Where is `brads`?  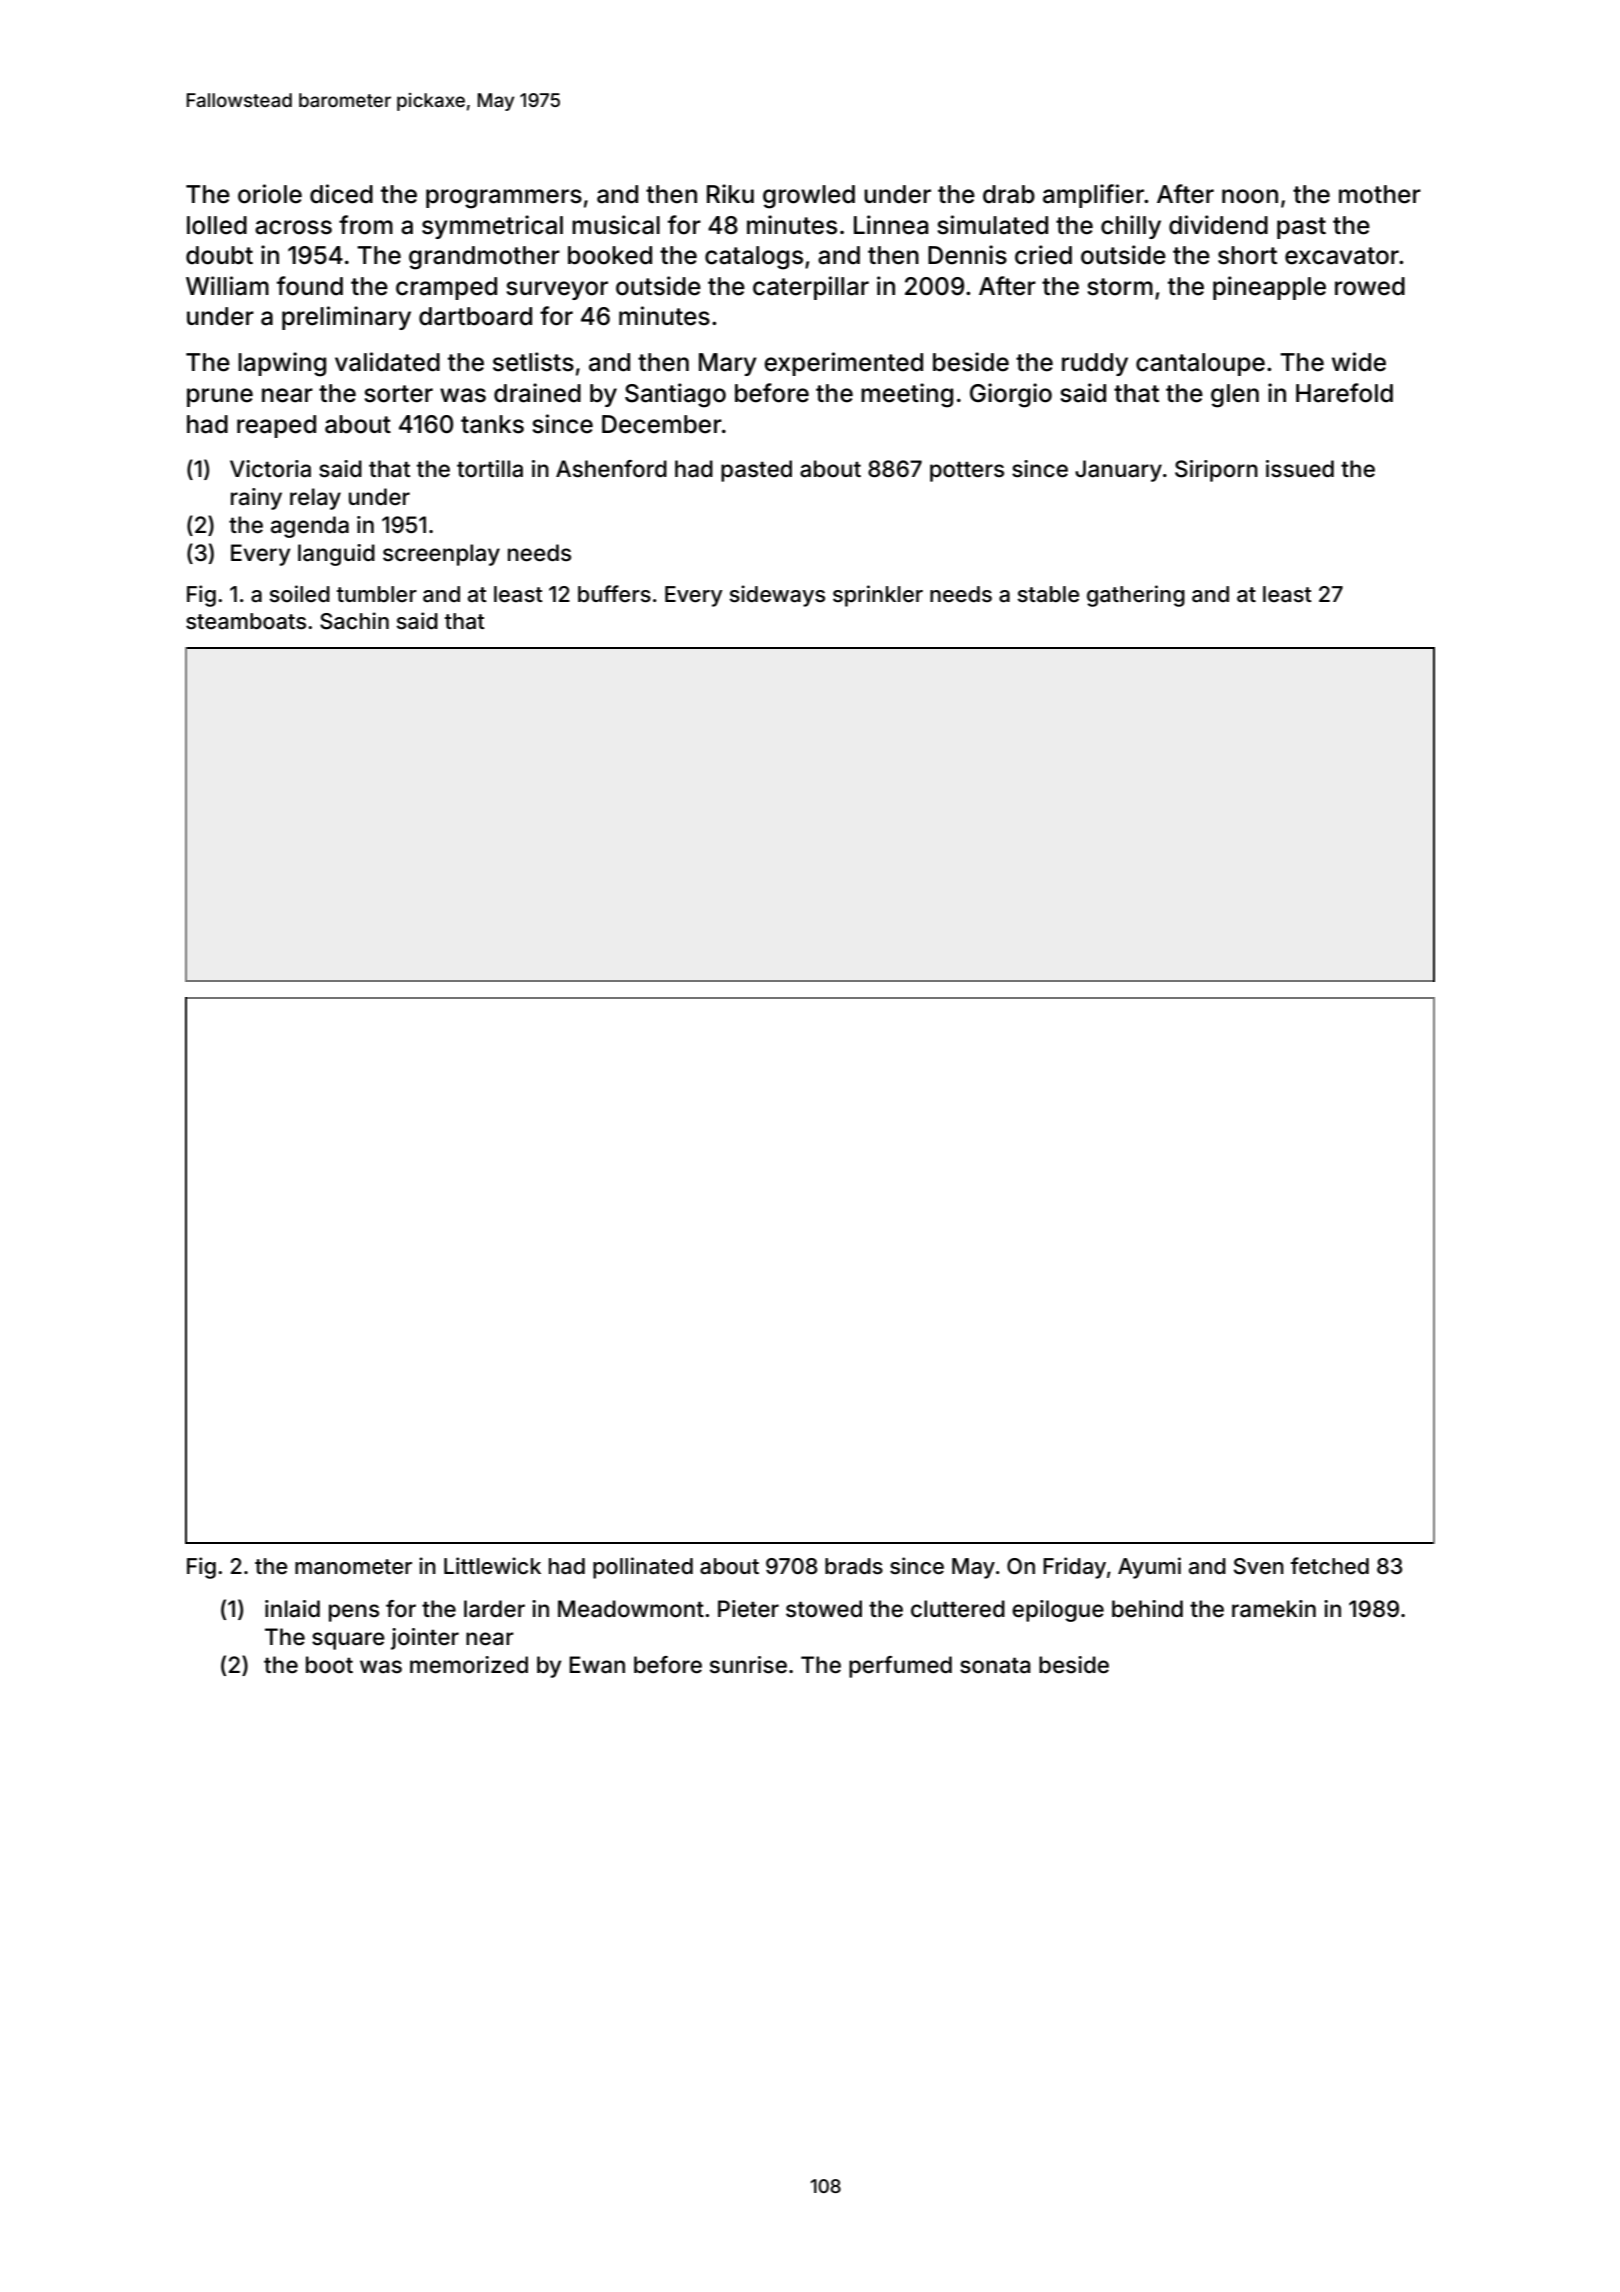
brads is located at coordinates (854, 1566).
